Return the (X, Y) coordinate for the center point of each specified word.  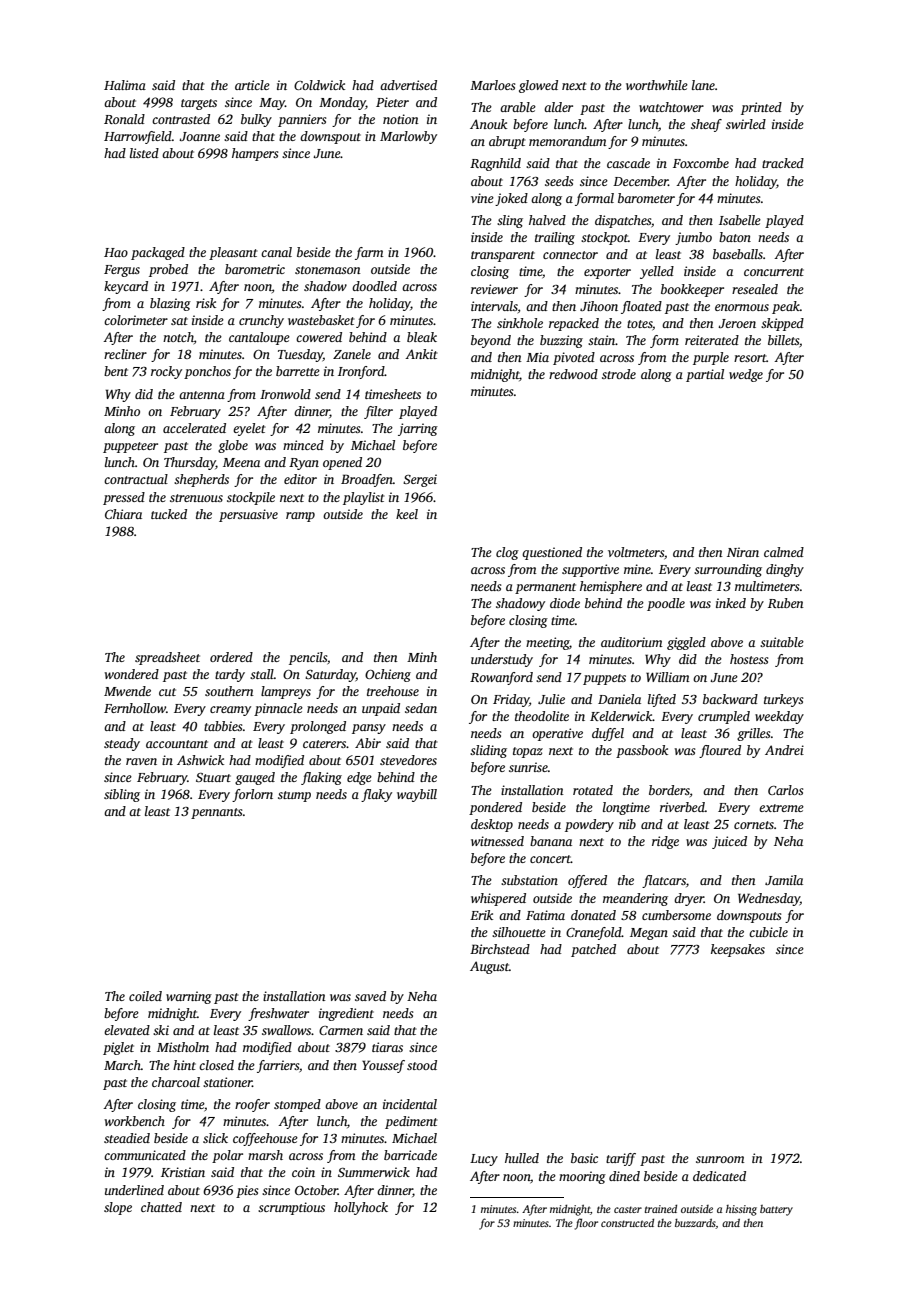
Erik (481, 915)
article (252, 85)
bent (116, 371)
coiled (145, 996)
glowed (538, 86)
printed (761, 108)
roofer (252, 1105)
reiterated (712, 340)
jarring (418, 429)
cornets (754, 825)
